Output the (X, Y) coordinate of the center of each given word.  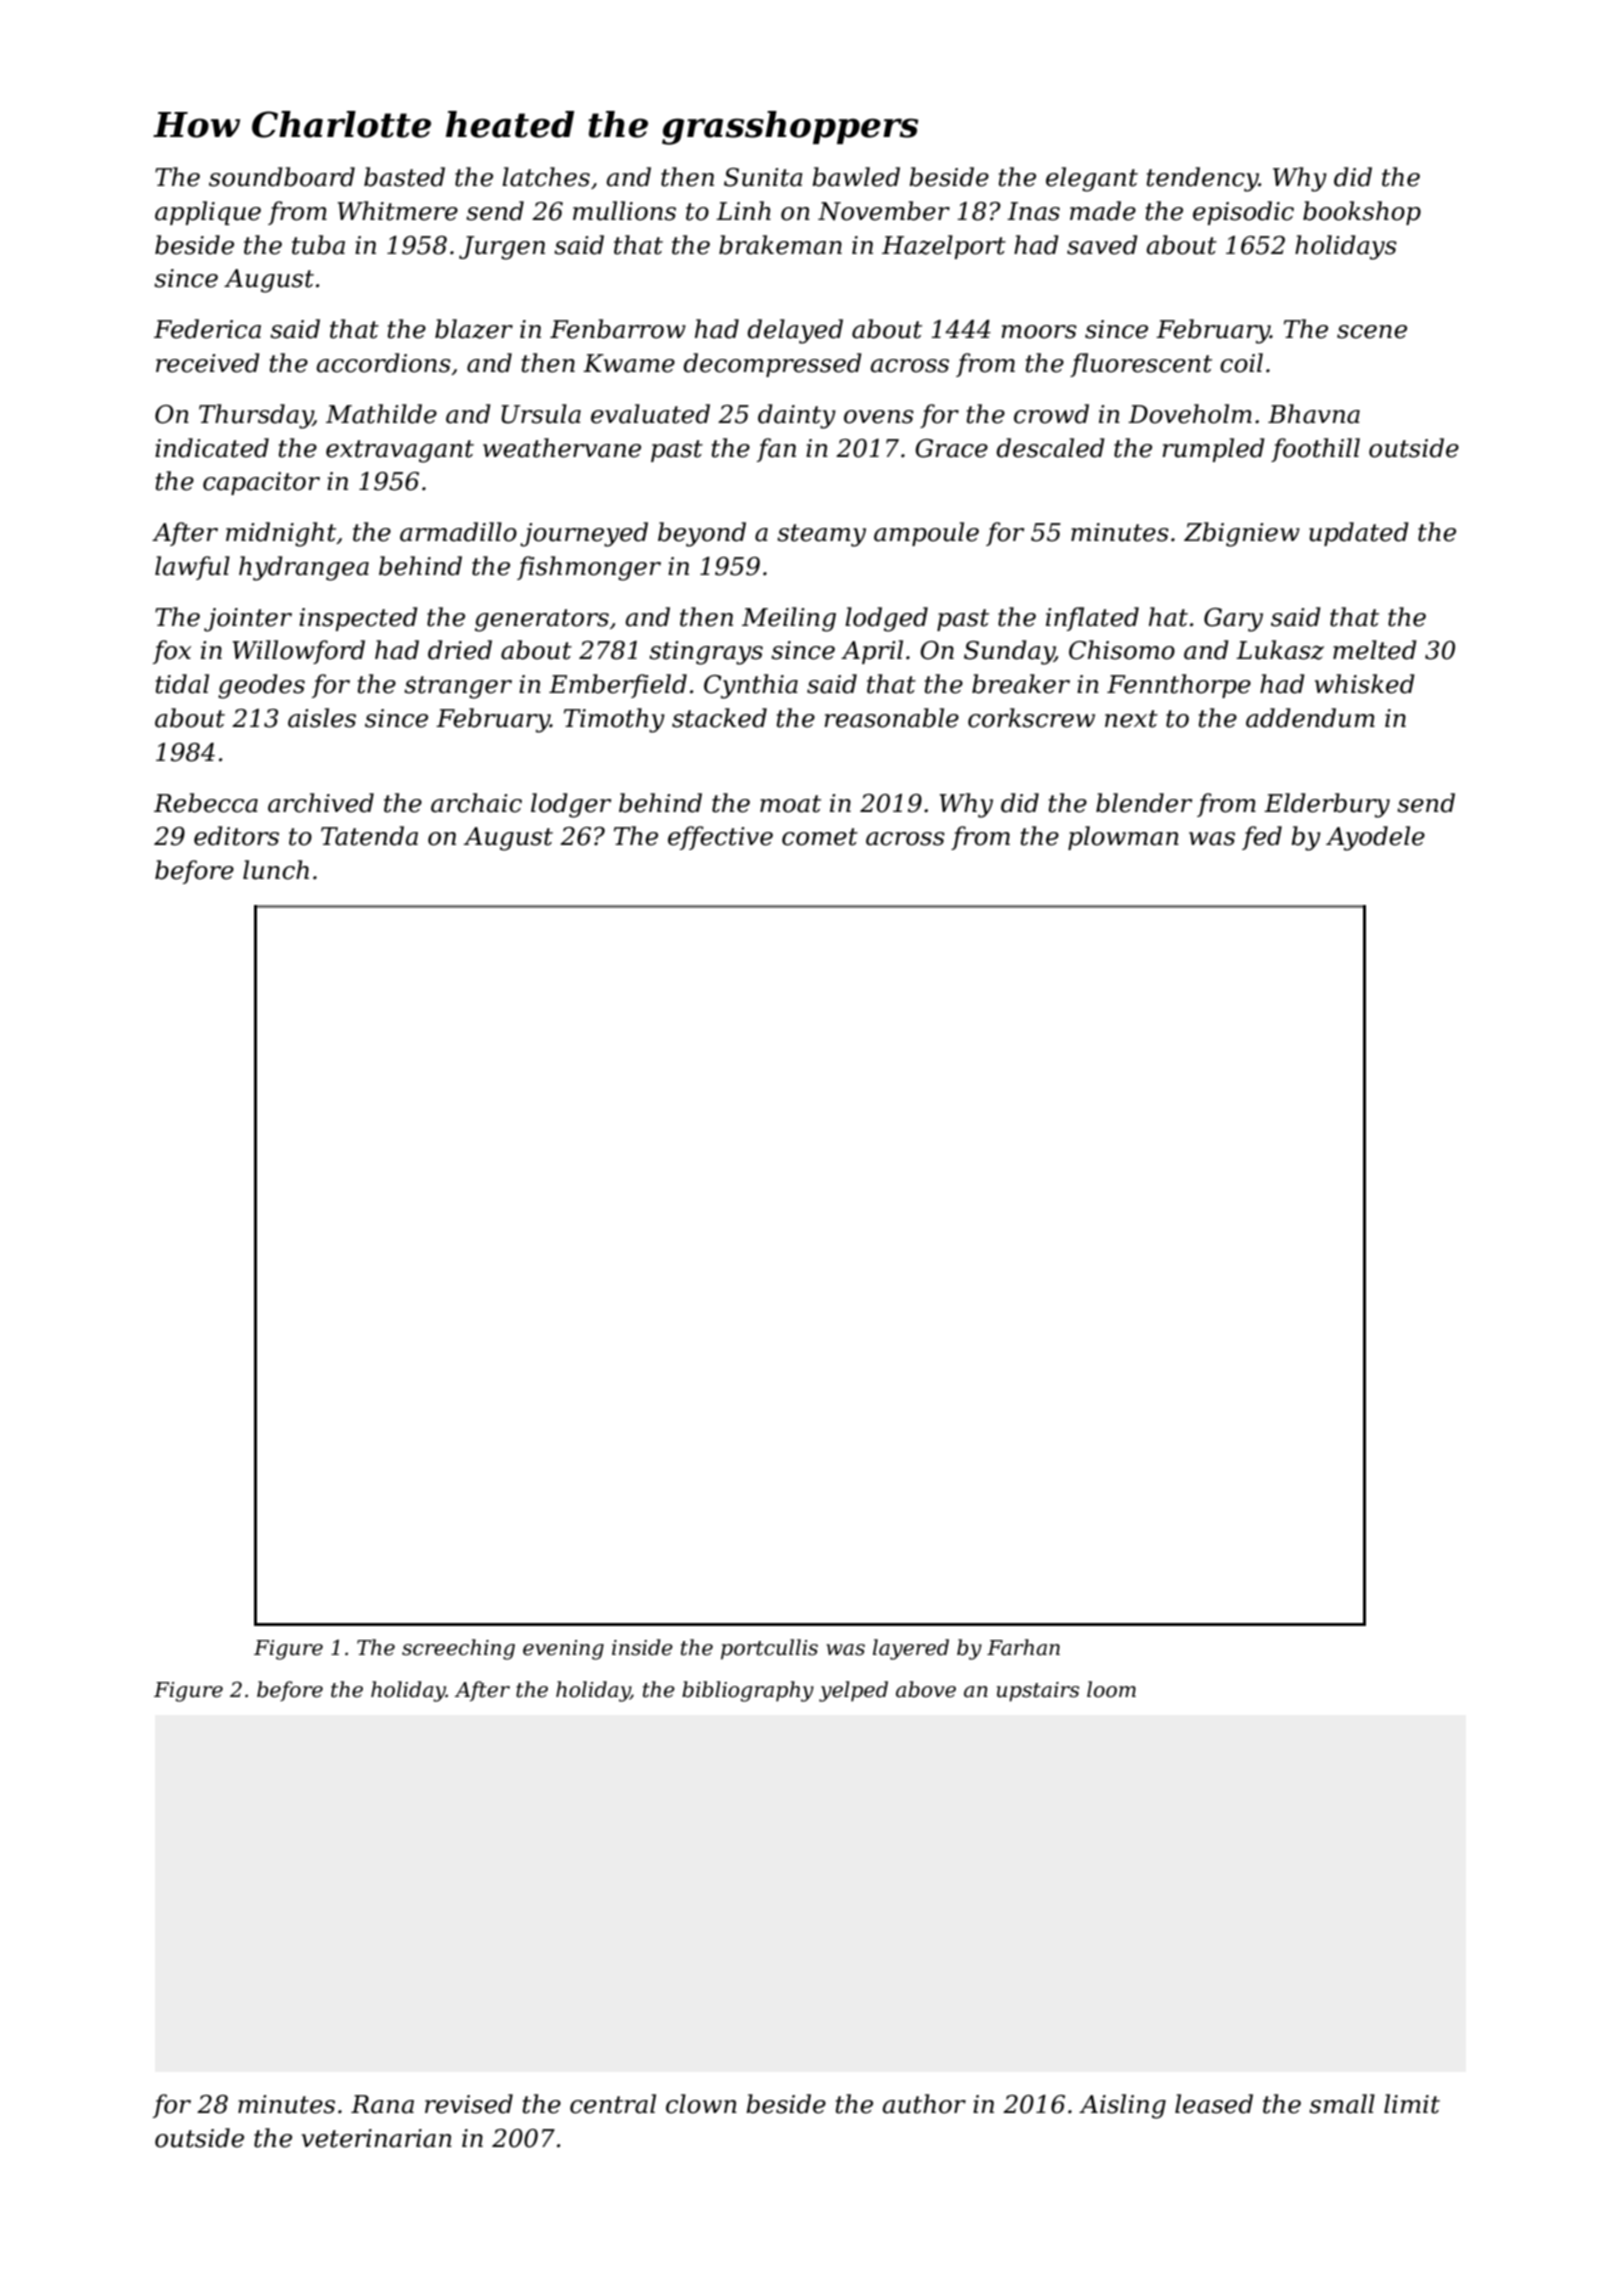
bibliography (748, 1691)
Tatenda (369, 836)
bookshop (1362, 213)
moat (790, 804)
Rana (382, 2104)
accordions (383, 363)
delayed (795, 331)
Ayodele (1375, 838)
